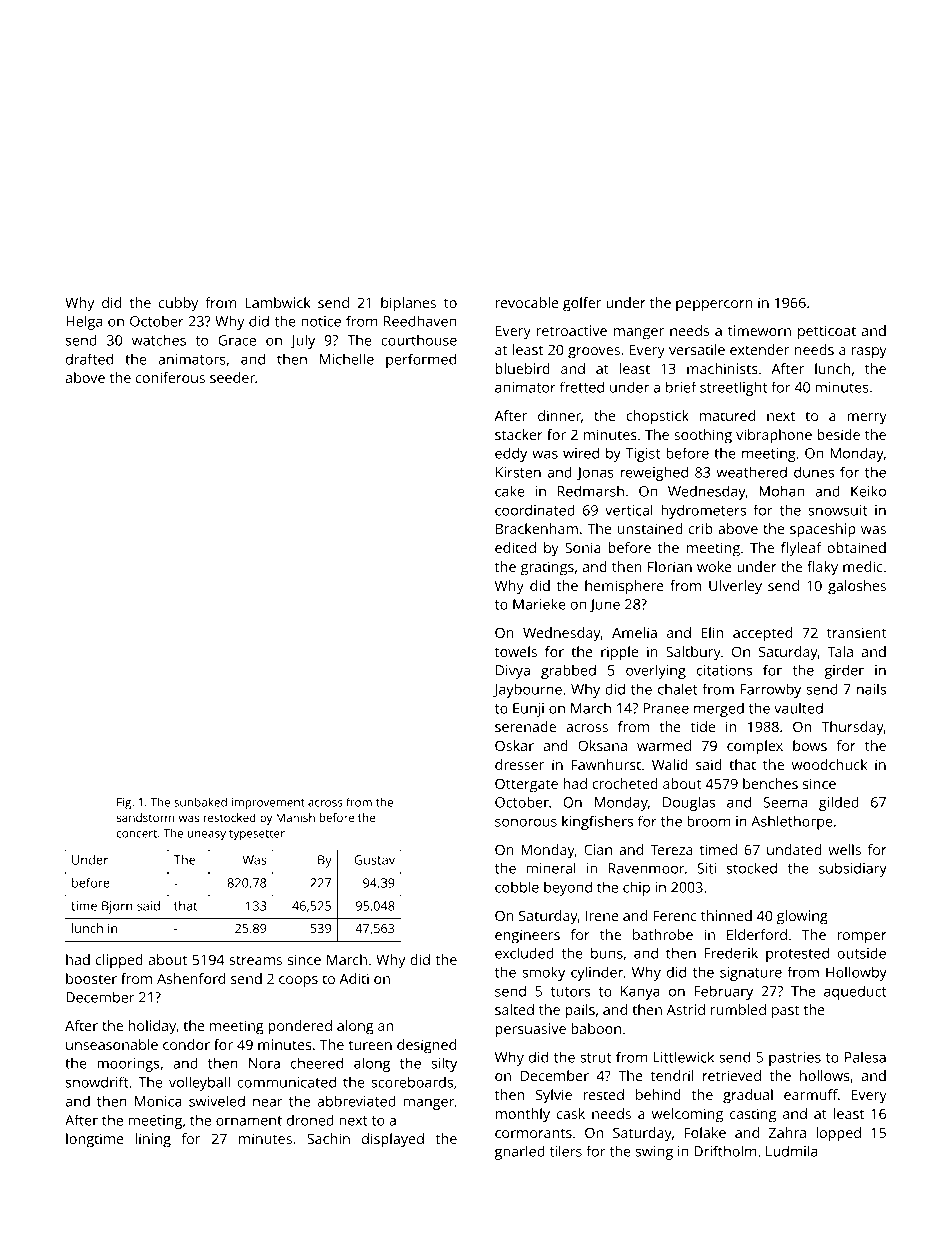 The width and height of the screenshot is (952, 1233). What do you see at coordinates (374, 860) in the screenshot?
I see `Gustav` at bounding box center [374, 860].
